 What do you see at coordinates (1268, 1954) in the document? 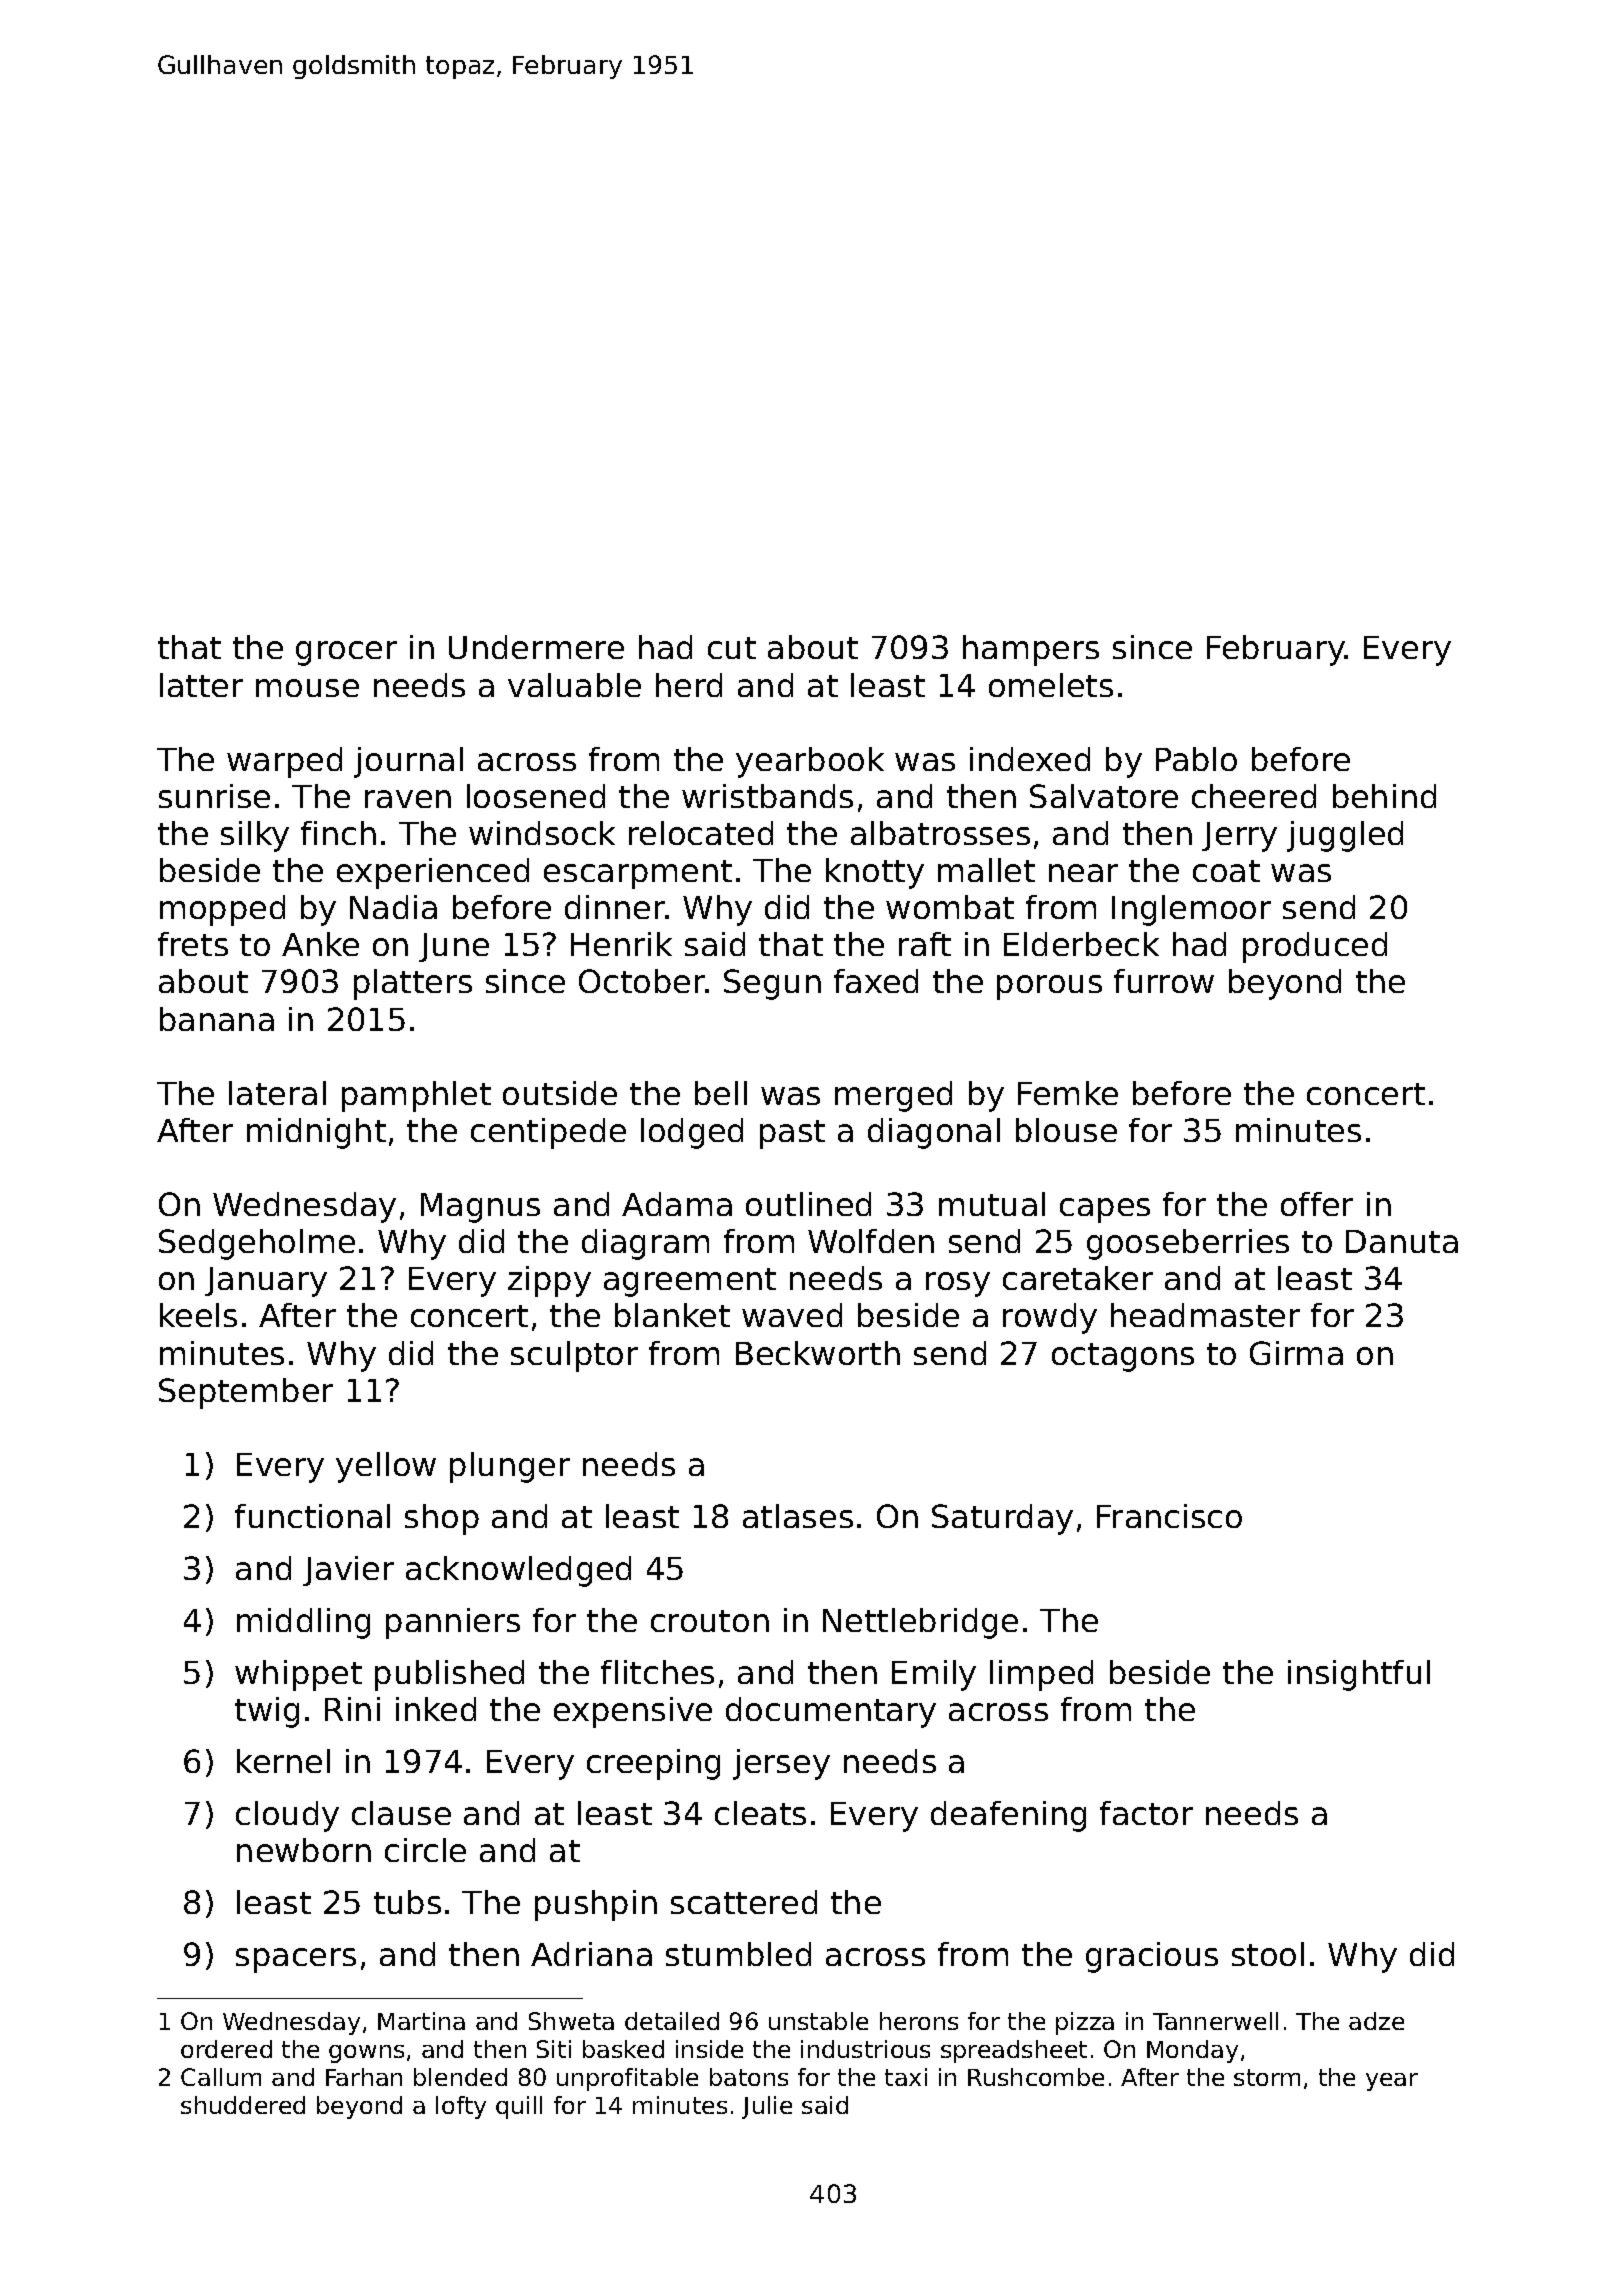
I see `stool` at bounding box center [1268, 1954].
